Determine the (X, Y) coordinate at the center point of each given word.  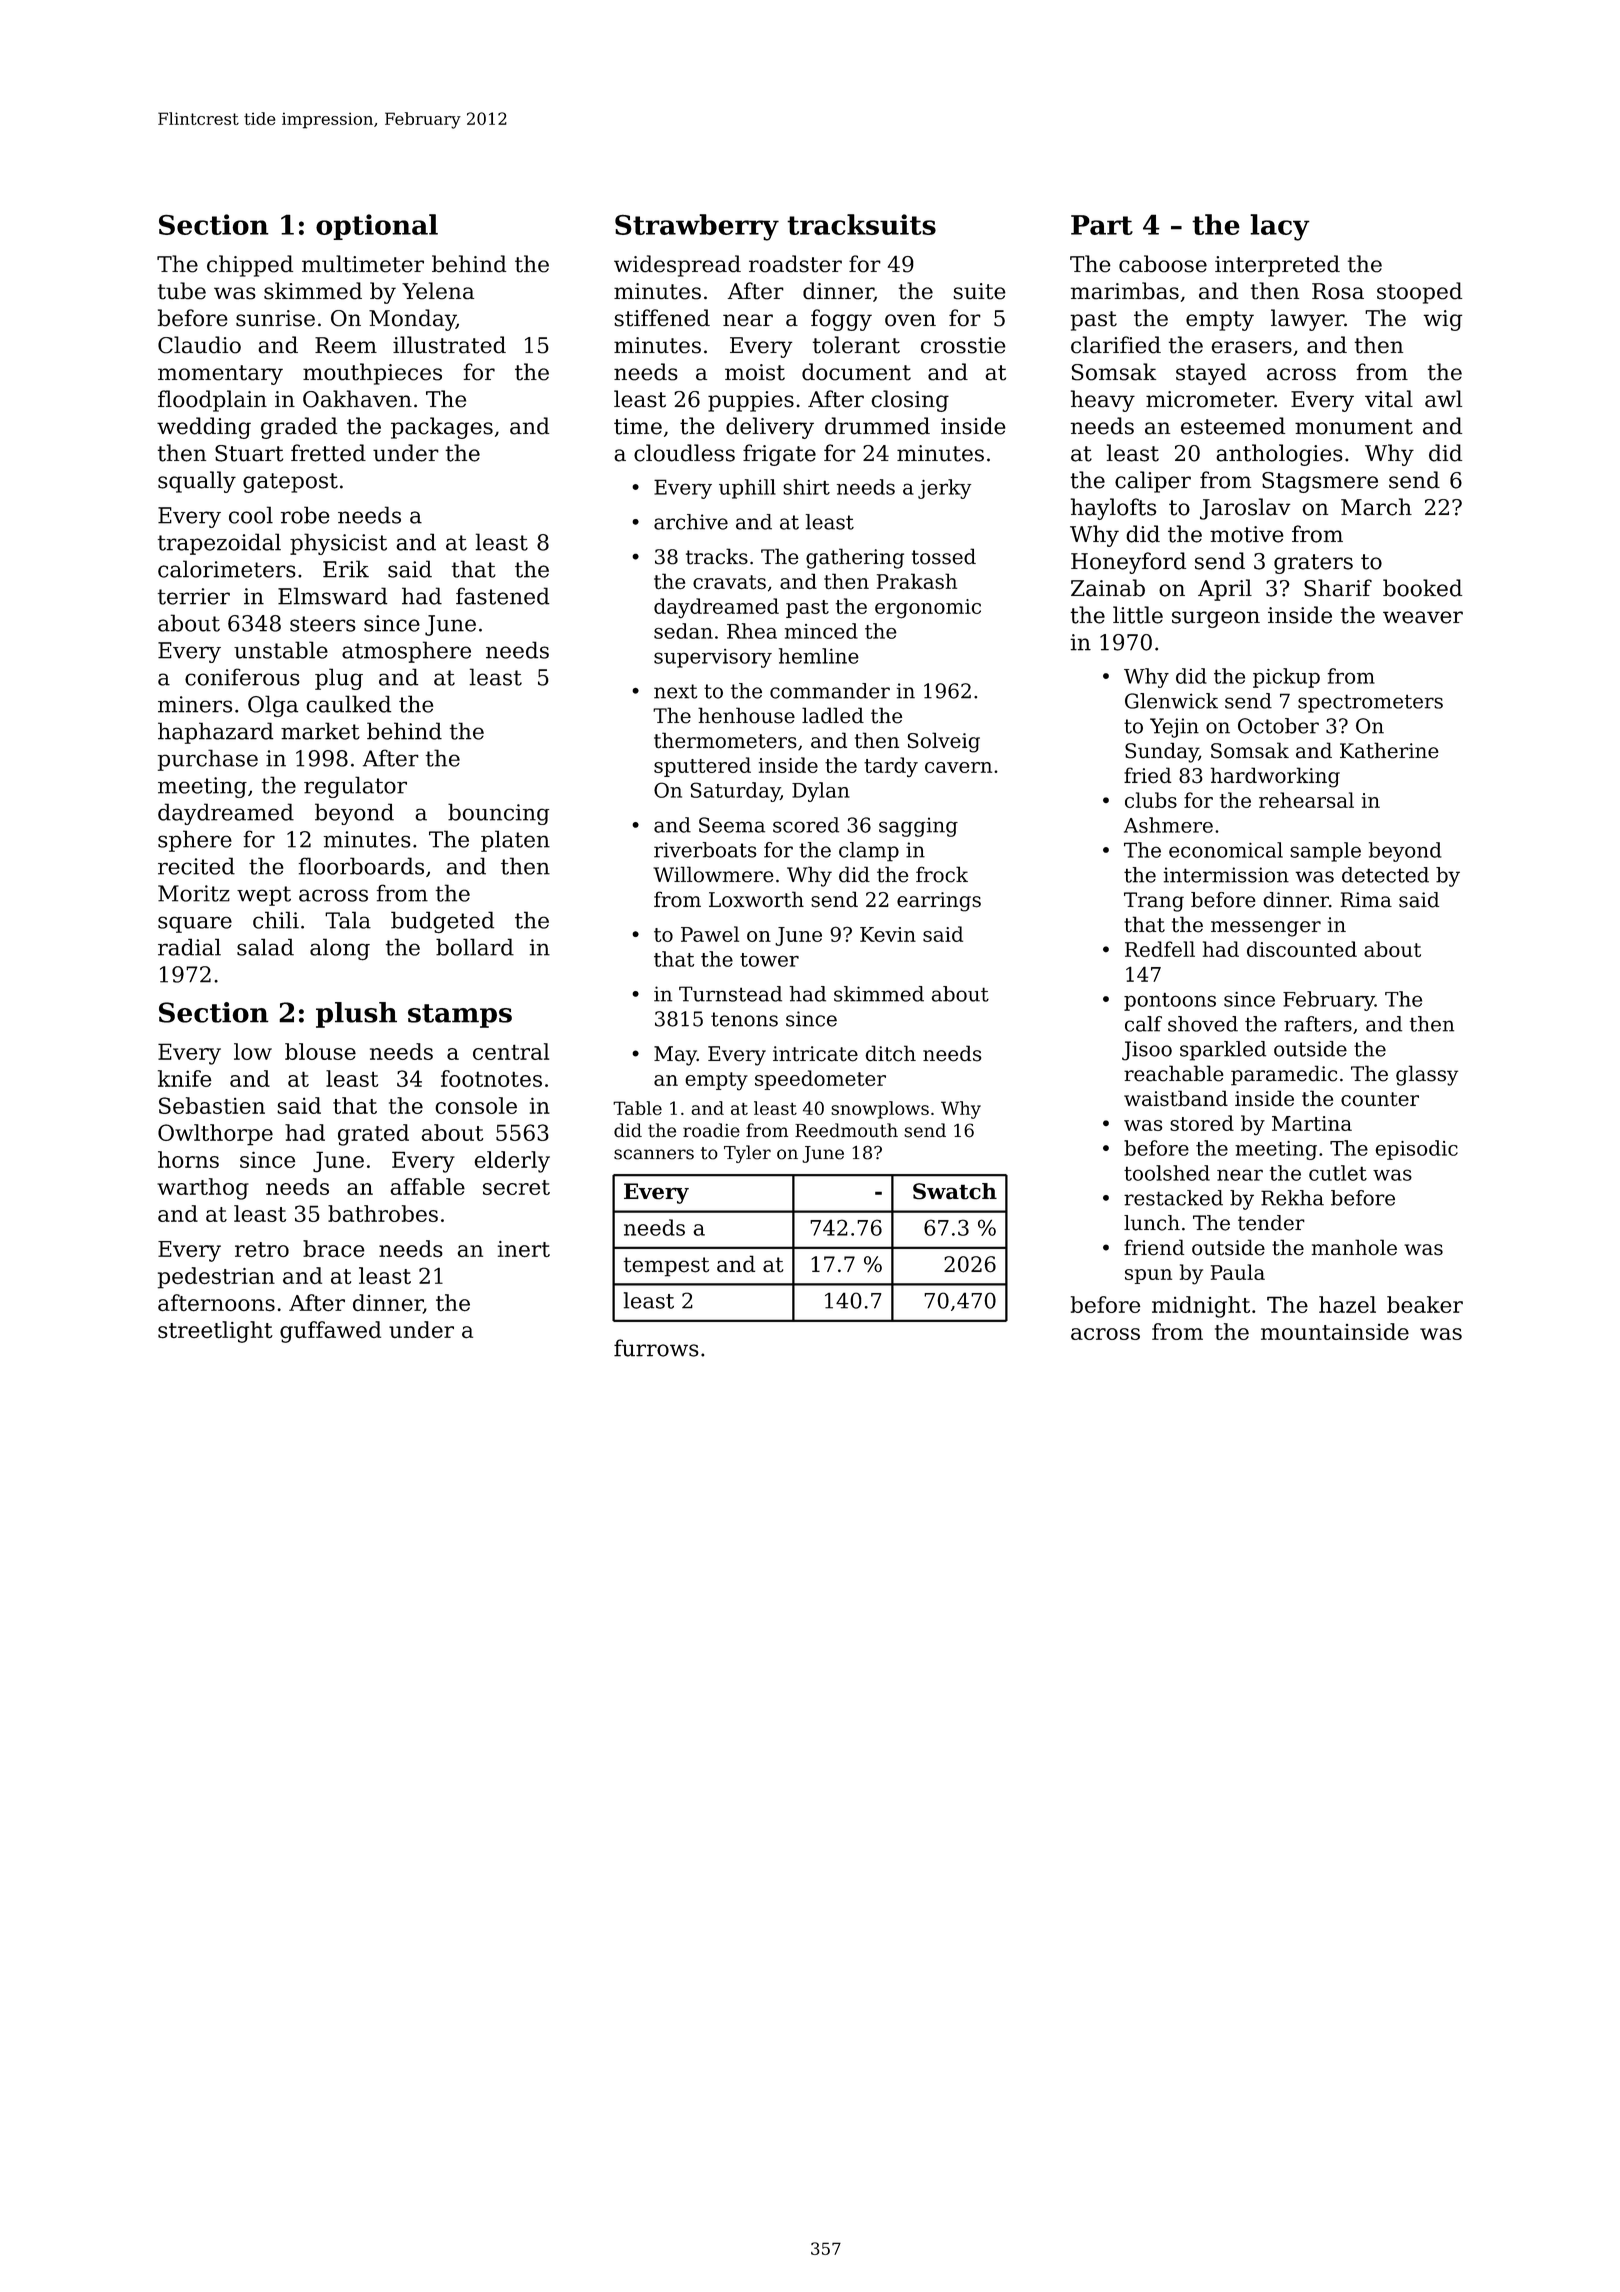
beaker (1425, 1304)
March (1376, 507)
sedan (683, 631)
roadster (795, 264)
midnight (1201, 1307)
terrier (194, 596)
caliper (1153, 482)
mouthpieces (372, 374)
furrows (656, 1348)
